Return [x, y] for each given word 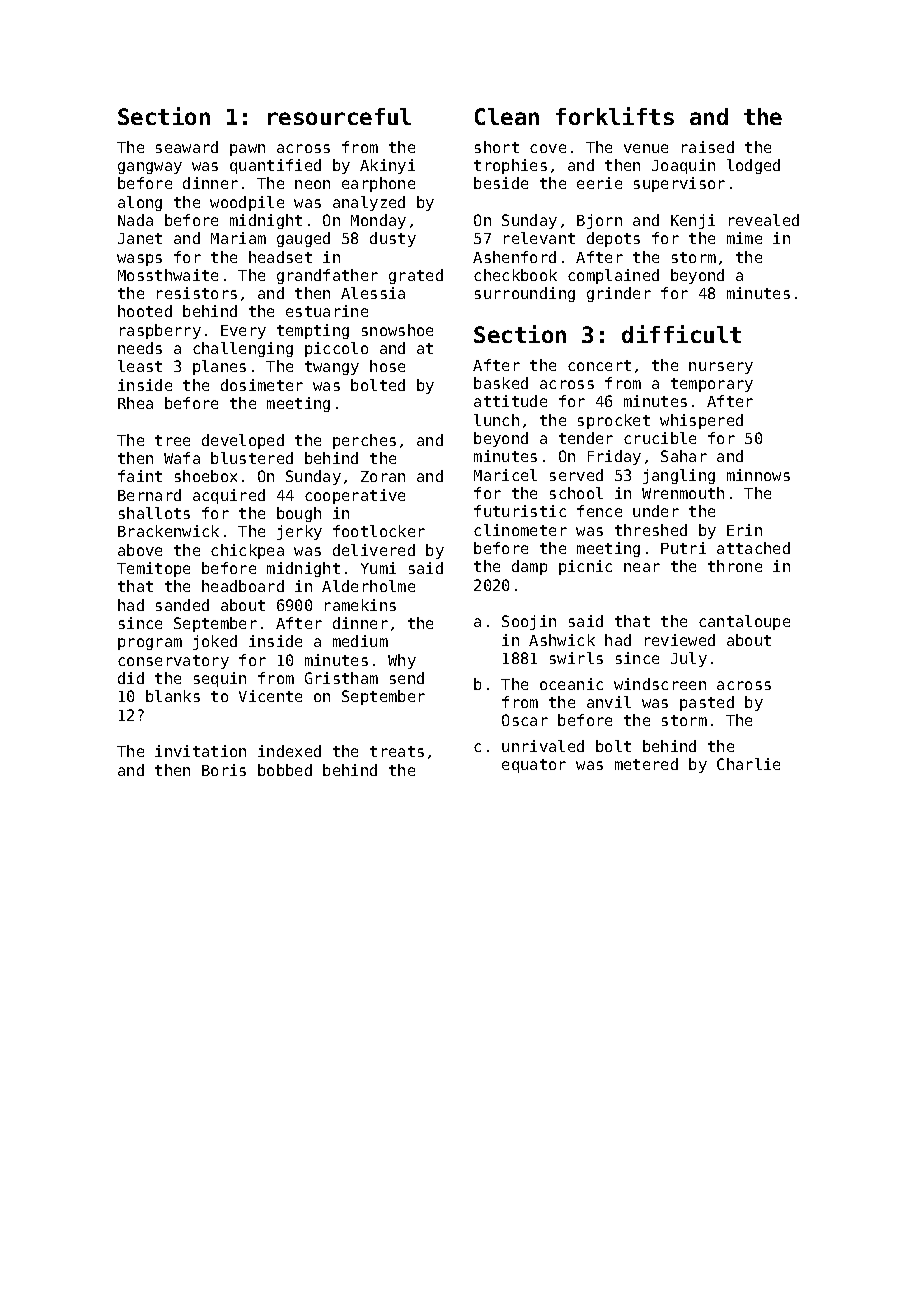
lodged [753, 166]
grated [416, 276]
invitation [200, 751]
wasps [139, 260]
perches [364, 441]
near [642, 567]
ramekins [360, 605]
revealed [764, 220]
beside [501, 183]
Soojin [529, 622]
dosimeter [262, 385]
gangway [150, 168]
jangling [679, 476]
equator [534, 766]
